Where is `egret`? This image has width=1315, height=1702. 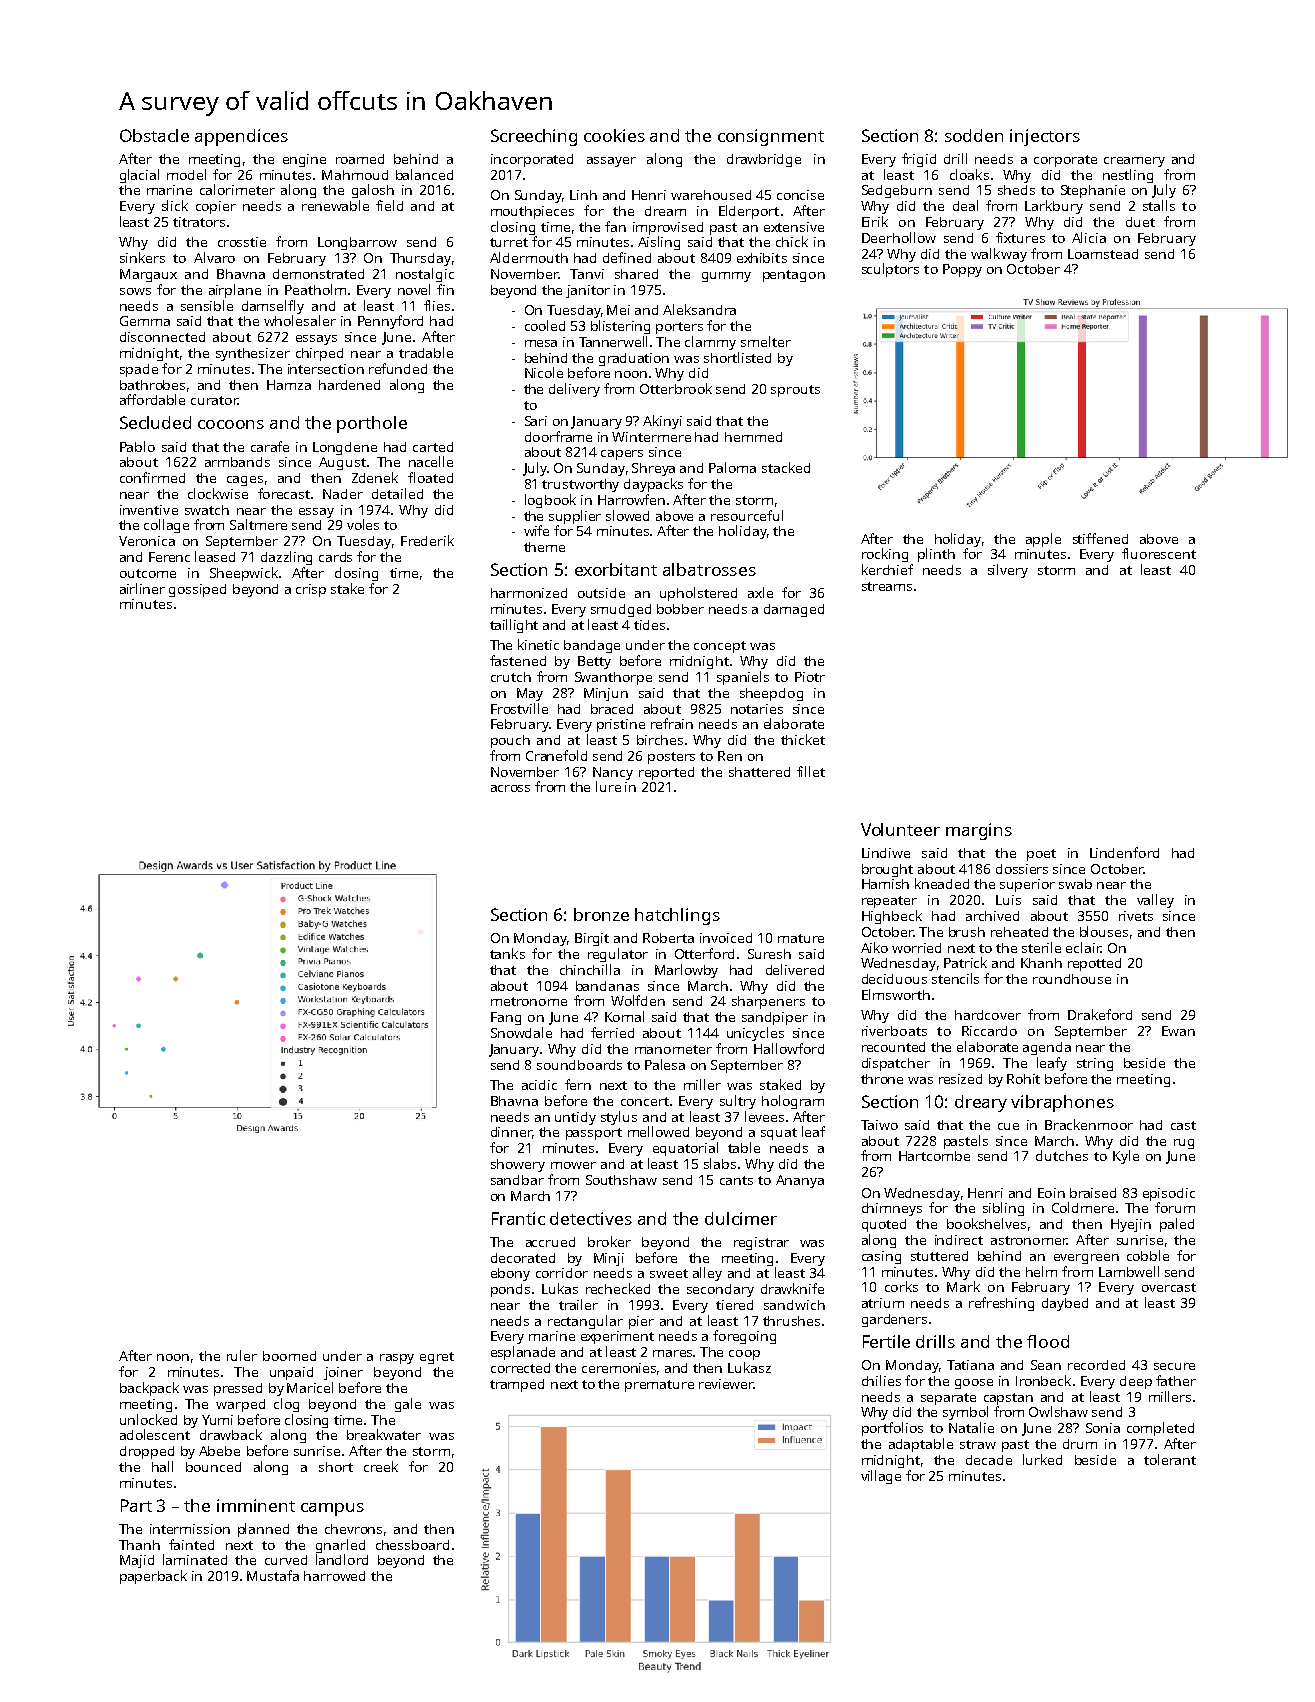
egret is located at coordinates (437, 1358).
